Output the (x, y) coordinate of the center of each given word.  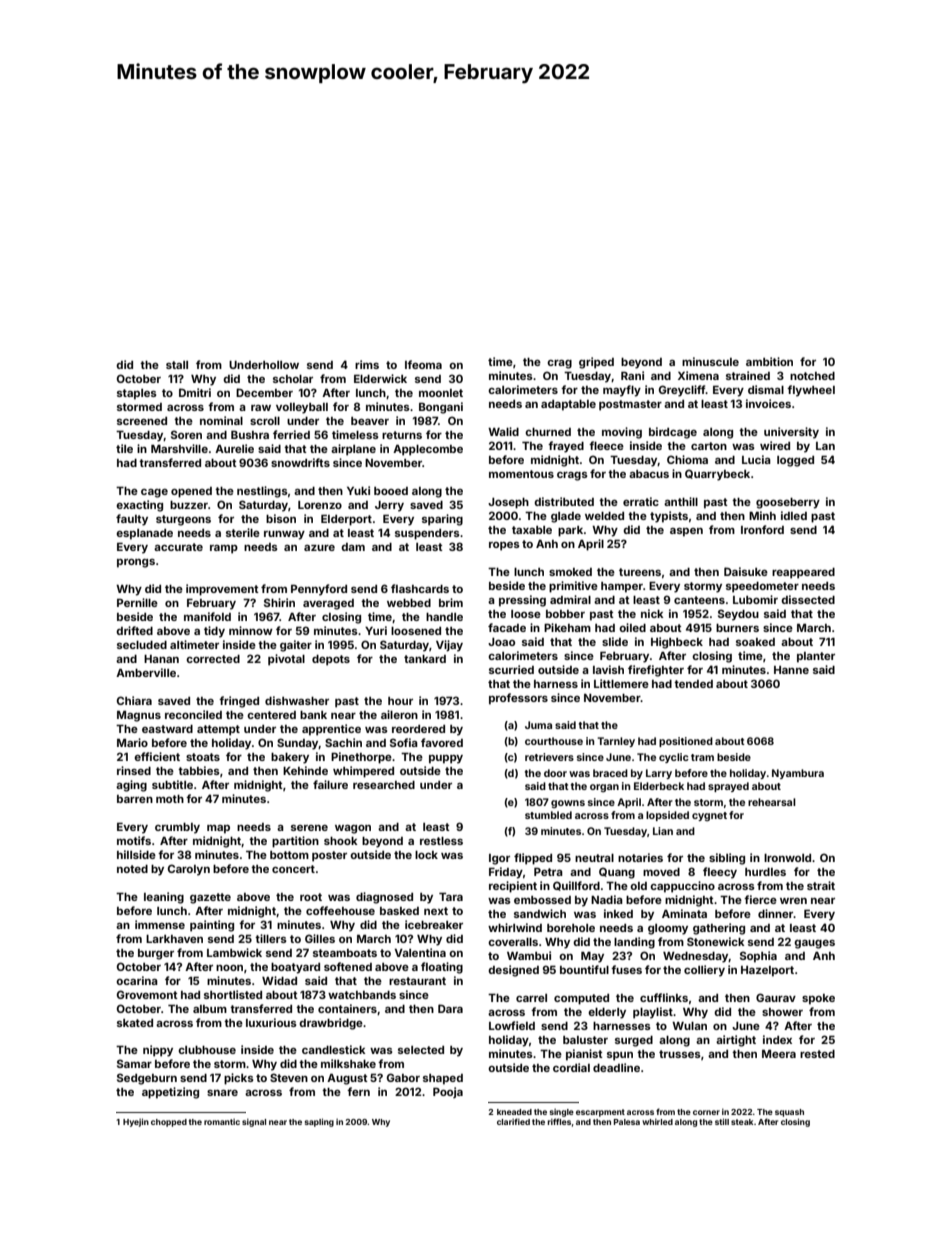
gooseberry (788, 503)
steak (742, 1122)
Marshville (179, 448)
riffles (559, 1121)
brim (451, 602)
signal (254, 1122)
